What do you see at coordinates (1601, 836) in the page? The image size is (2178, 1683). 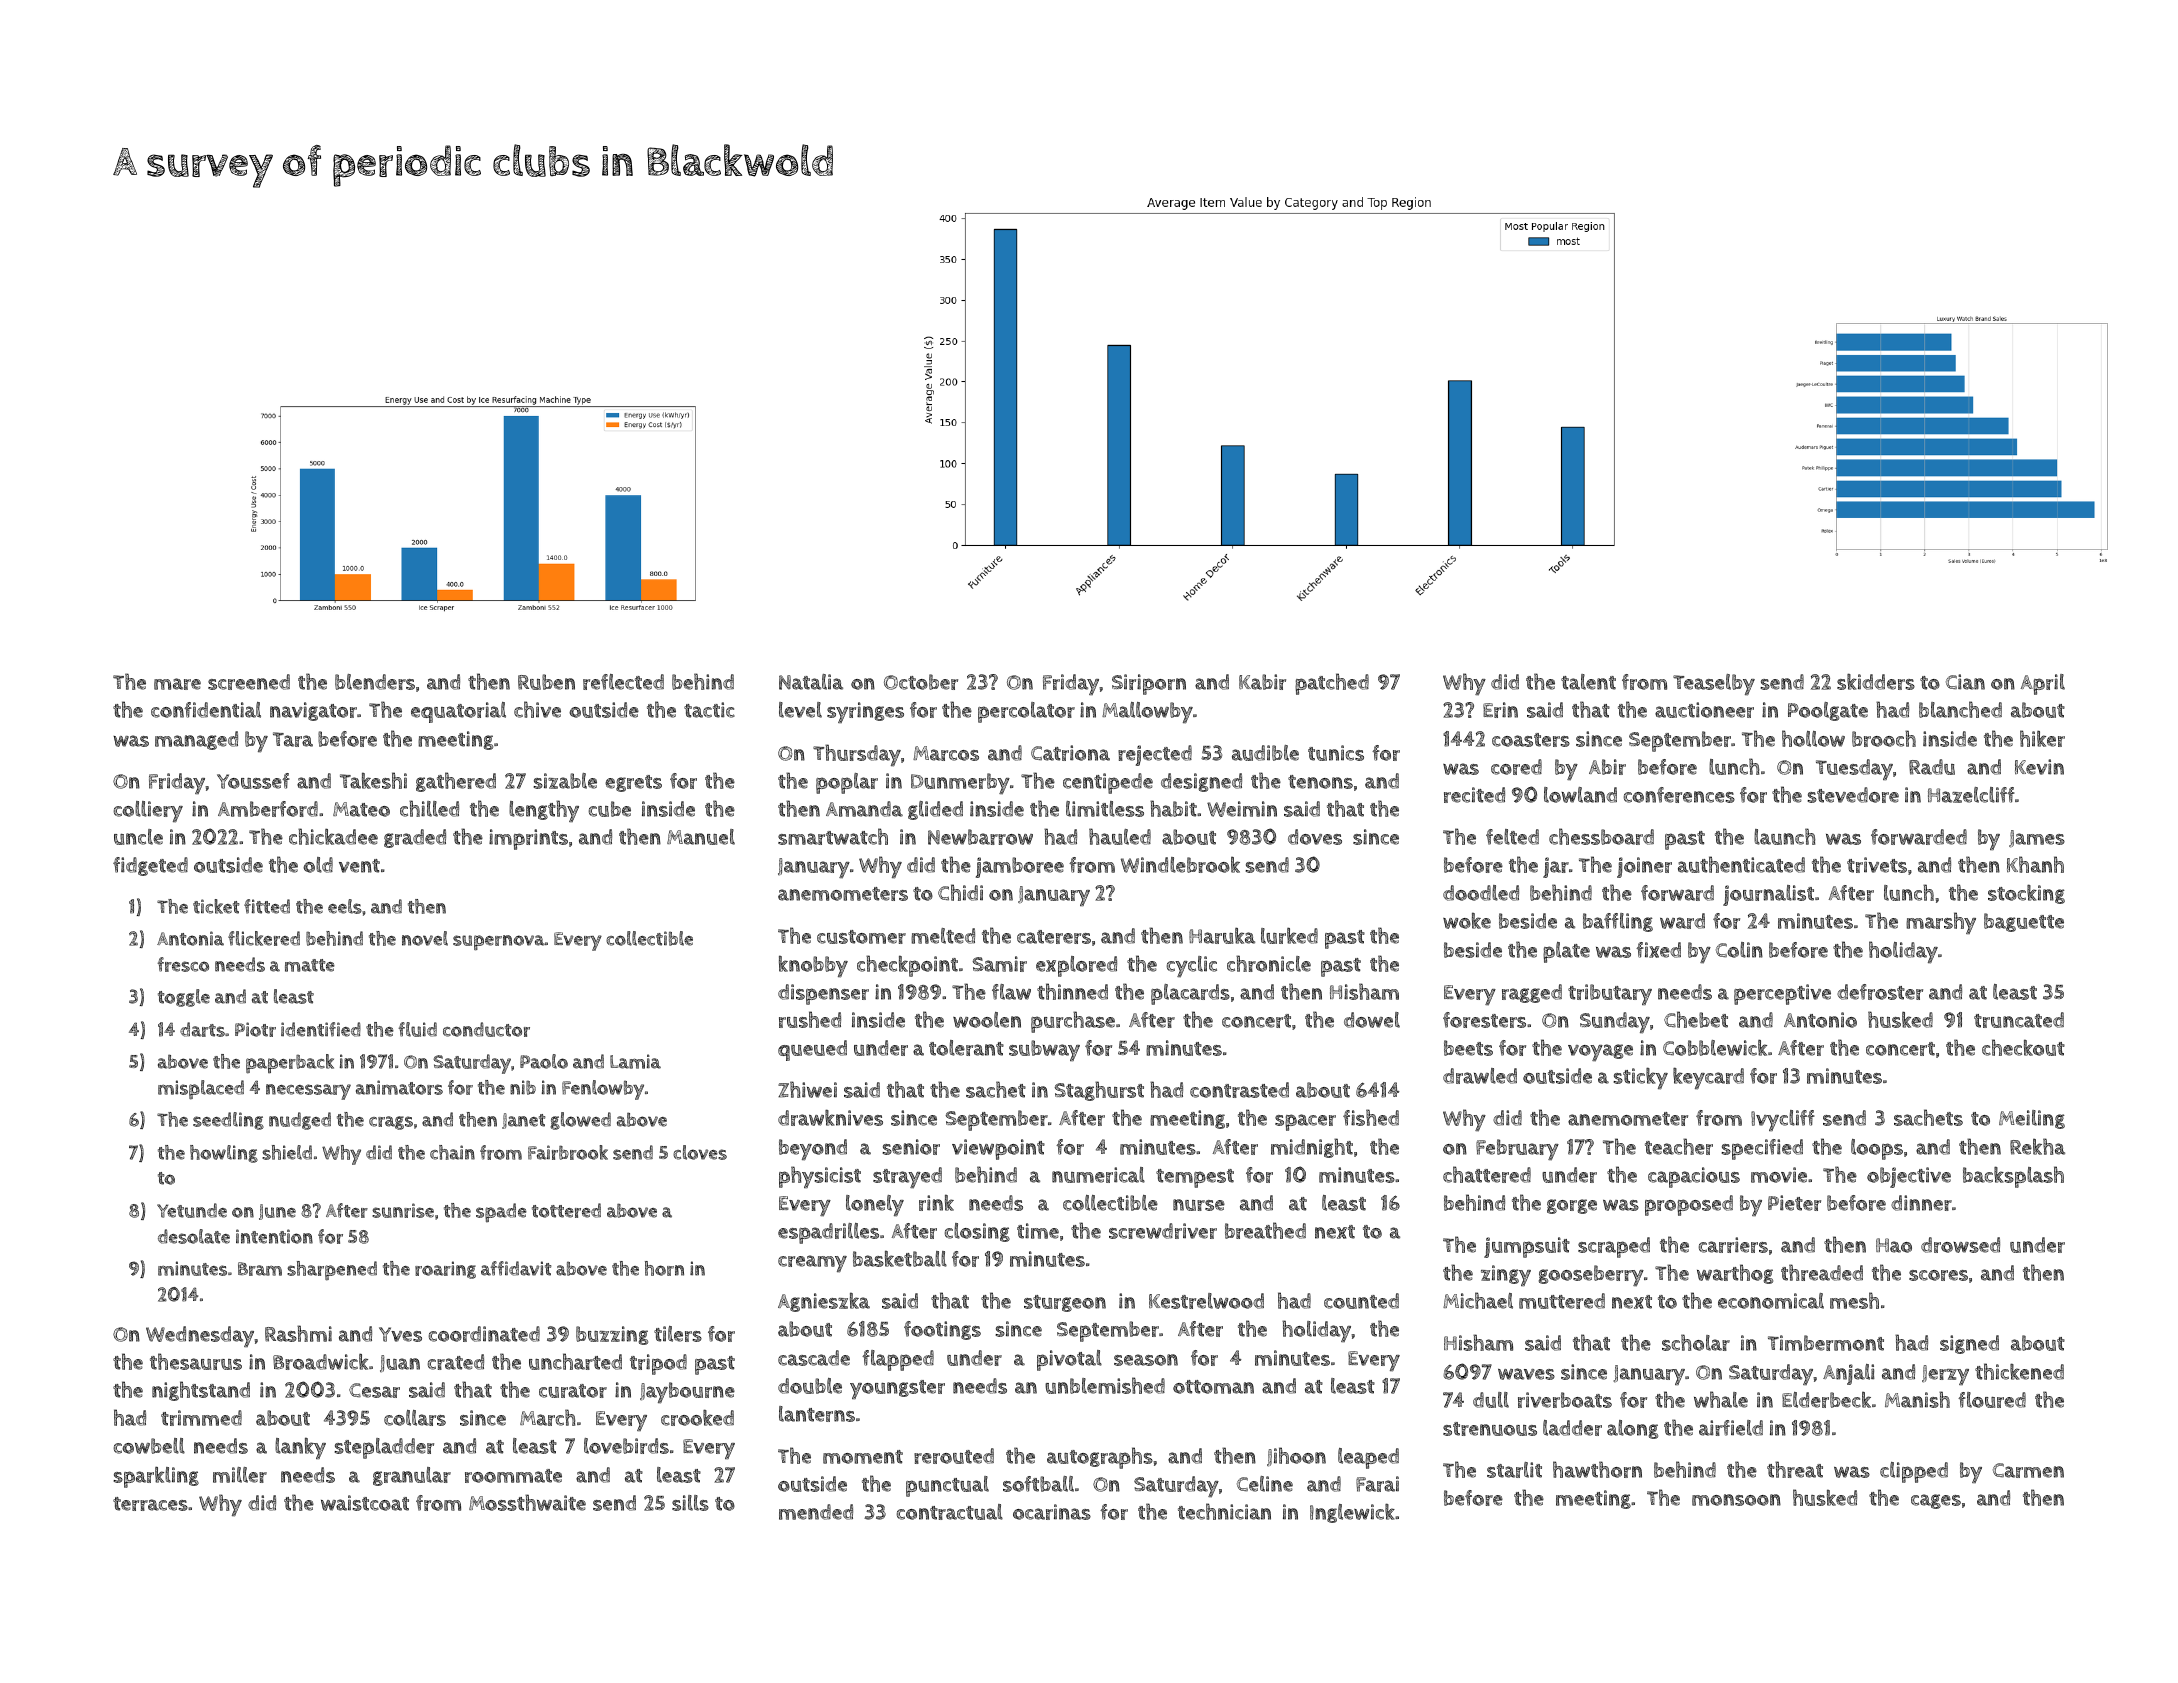 I see `chessboard` at bounding box center [1601, 836].
